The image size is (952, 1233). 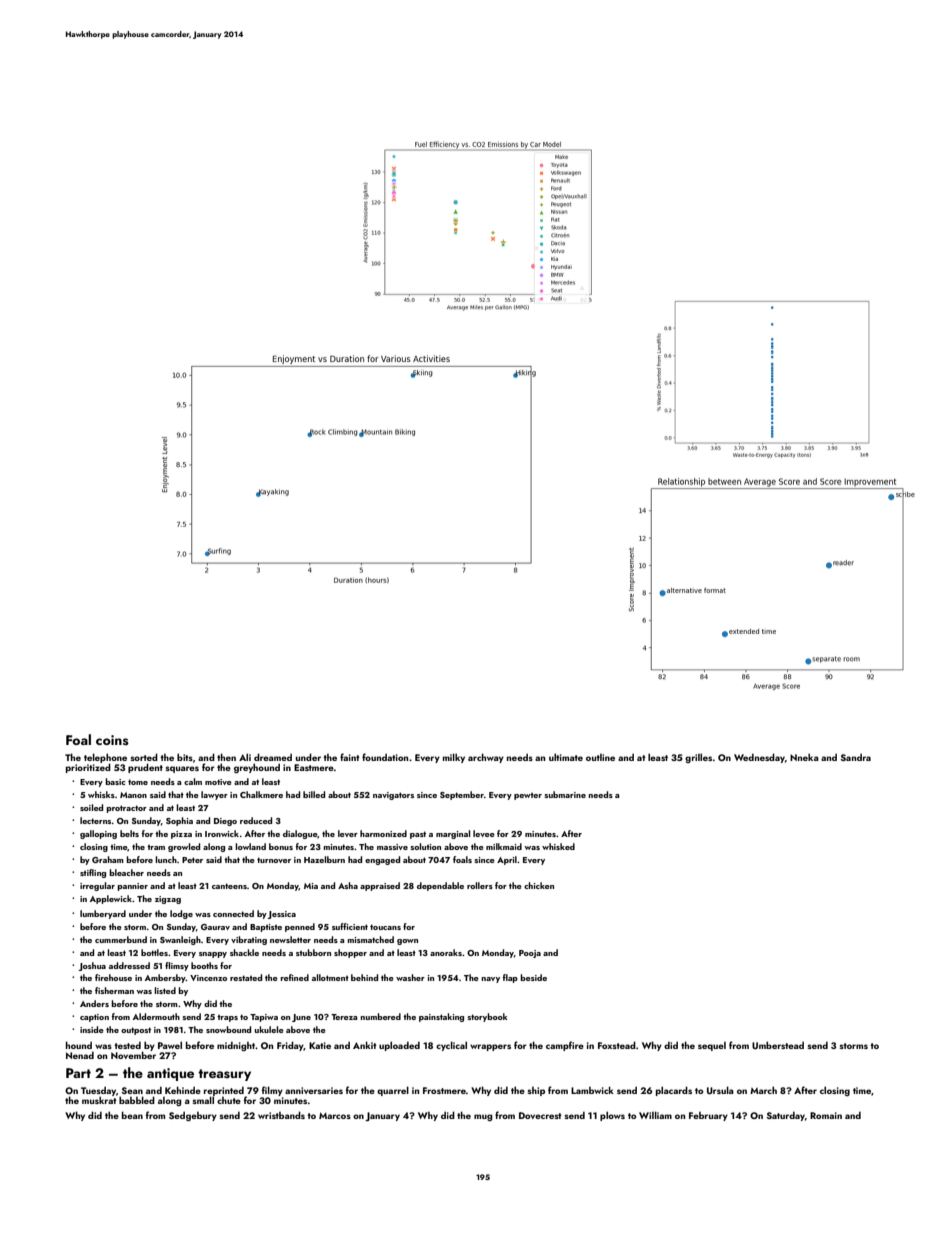 I want to click on Lambwick, so click(x=592, y=1090).
